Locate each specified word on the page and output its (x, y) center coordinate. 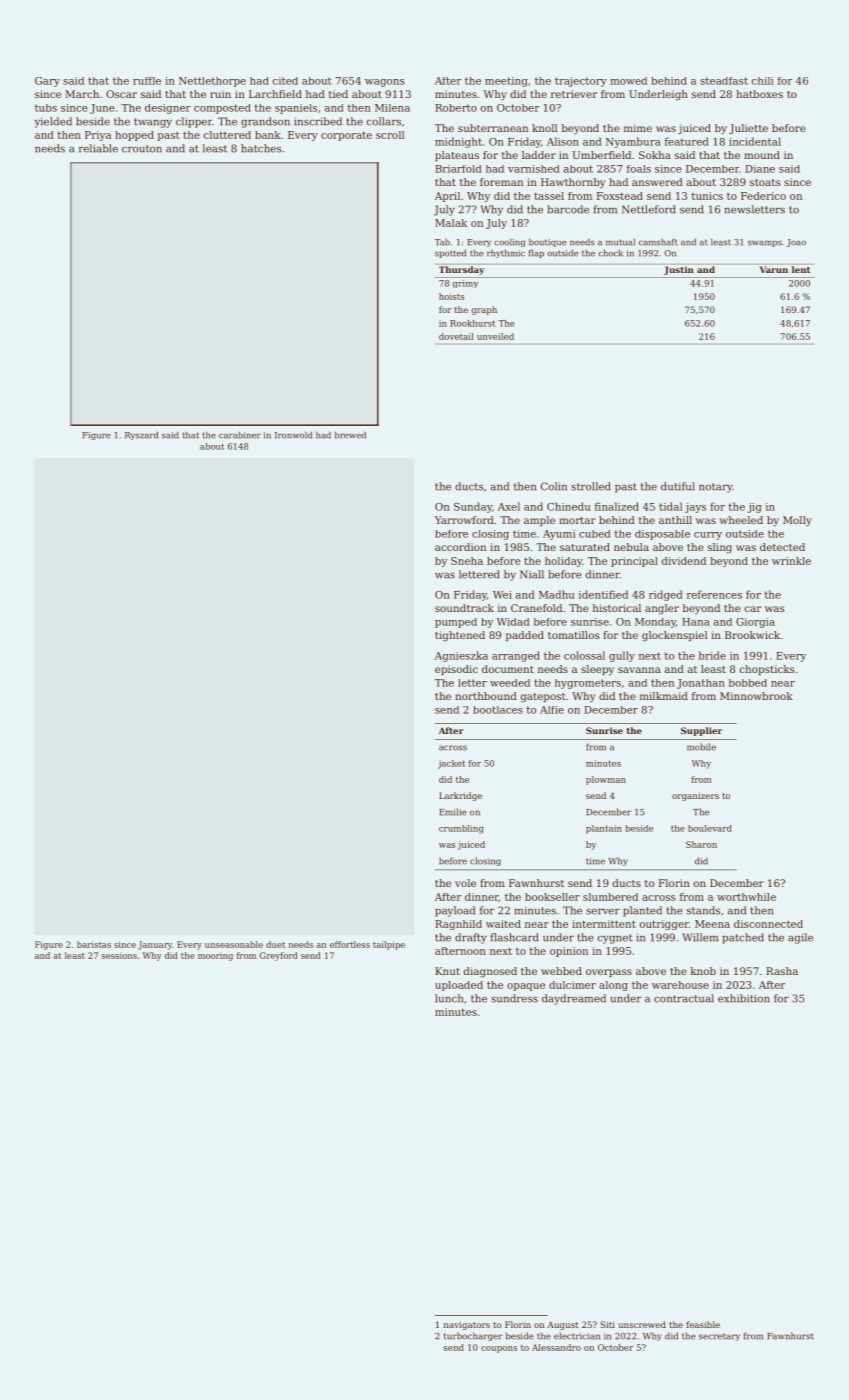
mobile (701, 747)
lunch (449, 998)
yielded (53, 122)
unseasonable (234, 944)
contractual (684, 998)
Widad (513, 622)
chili (763, 81)
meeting (506, 82)
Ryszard (141, 436)
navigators (467, 1325)
